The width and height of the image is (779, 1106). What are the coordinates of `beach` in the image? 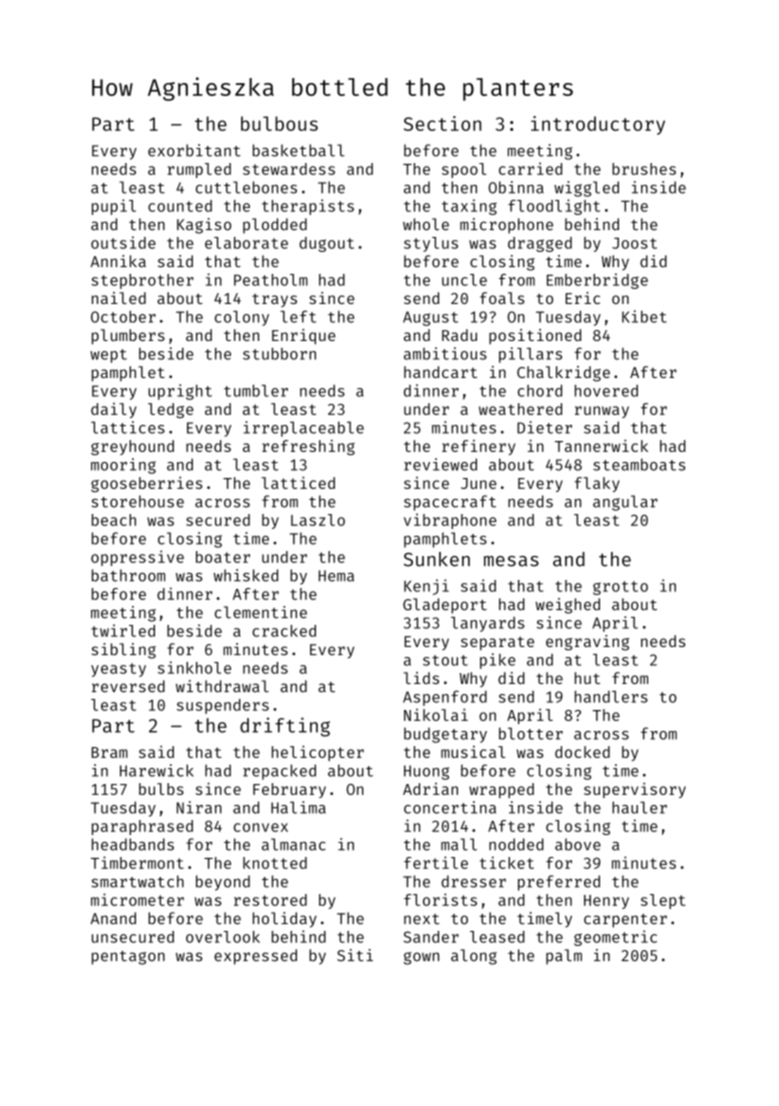 It's located at (114, 520).
